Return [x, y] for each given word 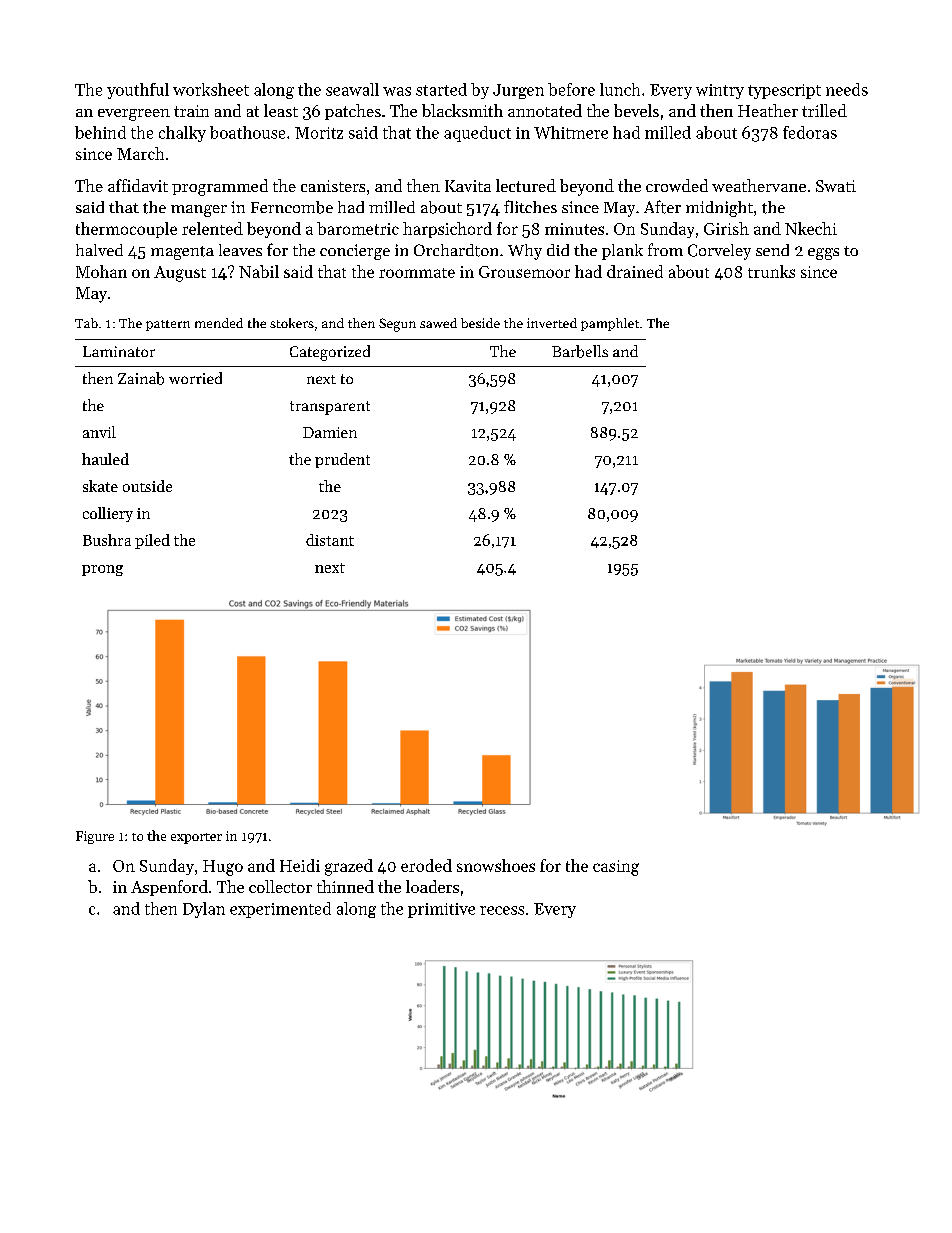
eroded [426, 865]
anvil [99, 432]
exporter [196, 838]
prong [102, 570]
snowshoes [496, 865]
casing [616, 868]
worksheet [211, 89]
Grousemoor [524, 272]
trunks [771, 271]
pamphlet [610, 324]
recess [502, 910]
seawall [352, 89]
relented [212, 228]
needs [847, 89]
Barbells [580, 351]
